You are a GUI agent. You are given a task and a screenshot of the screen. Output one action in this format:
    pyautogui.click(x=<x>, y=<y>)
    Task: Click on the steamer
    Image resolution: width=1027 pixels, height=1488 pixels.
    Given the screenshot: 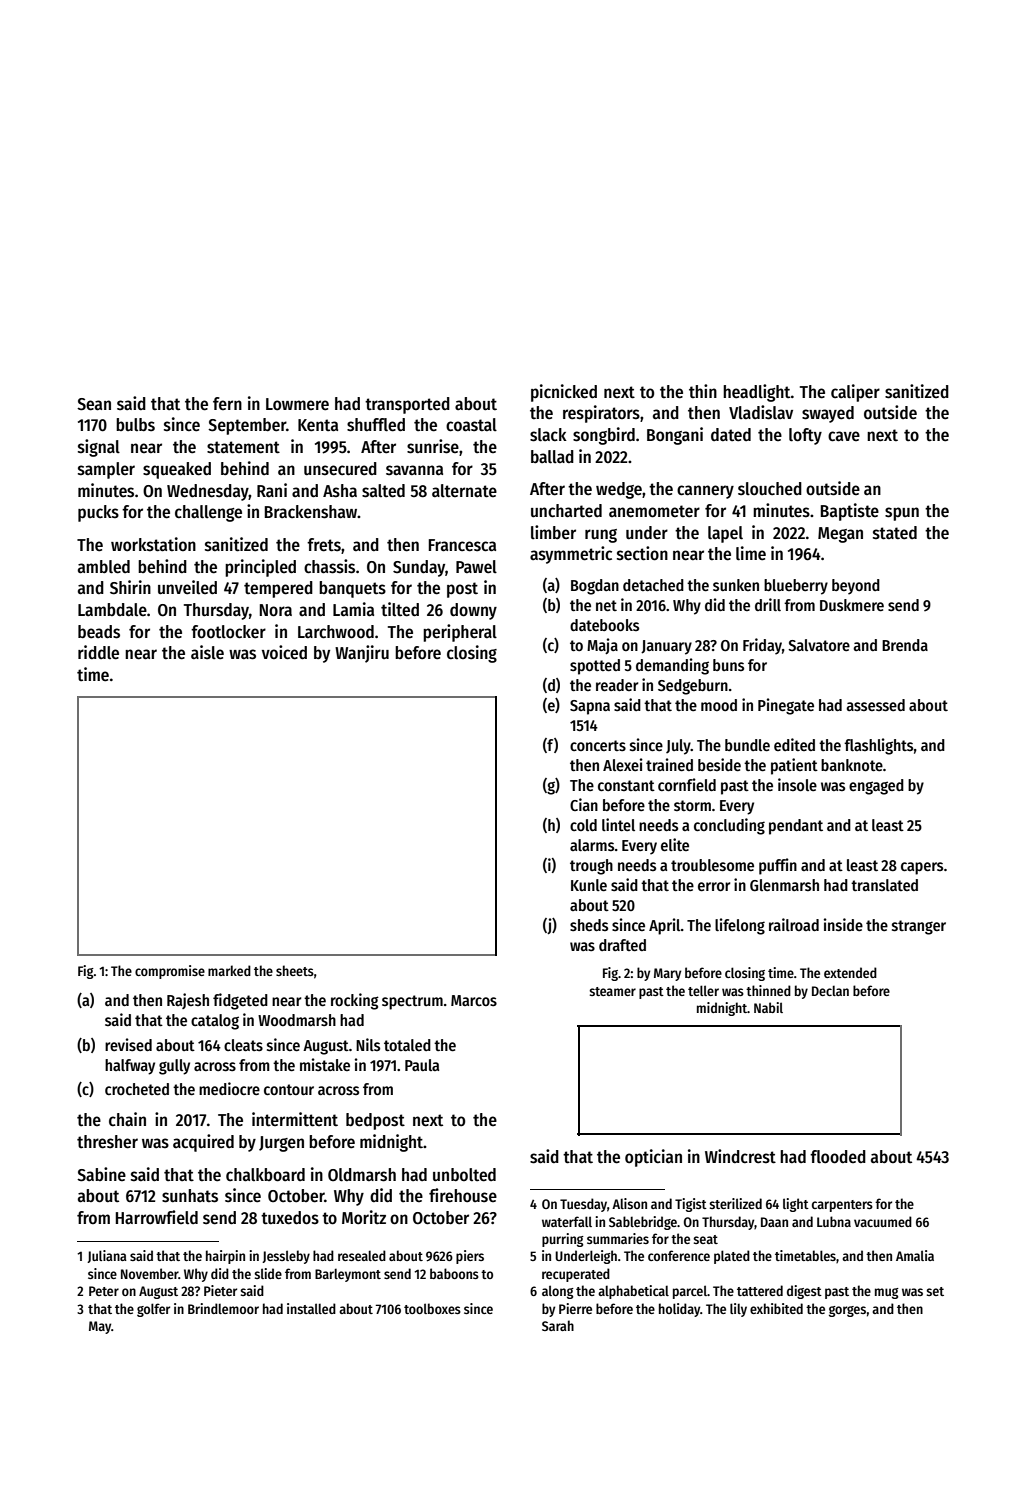 What is the action you would take?
    pyautogui.click(x=612, y=991)
